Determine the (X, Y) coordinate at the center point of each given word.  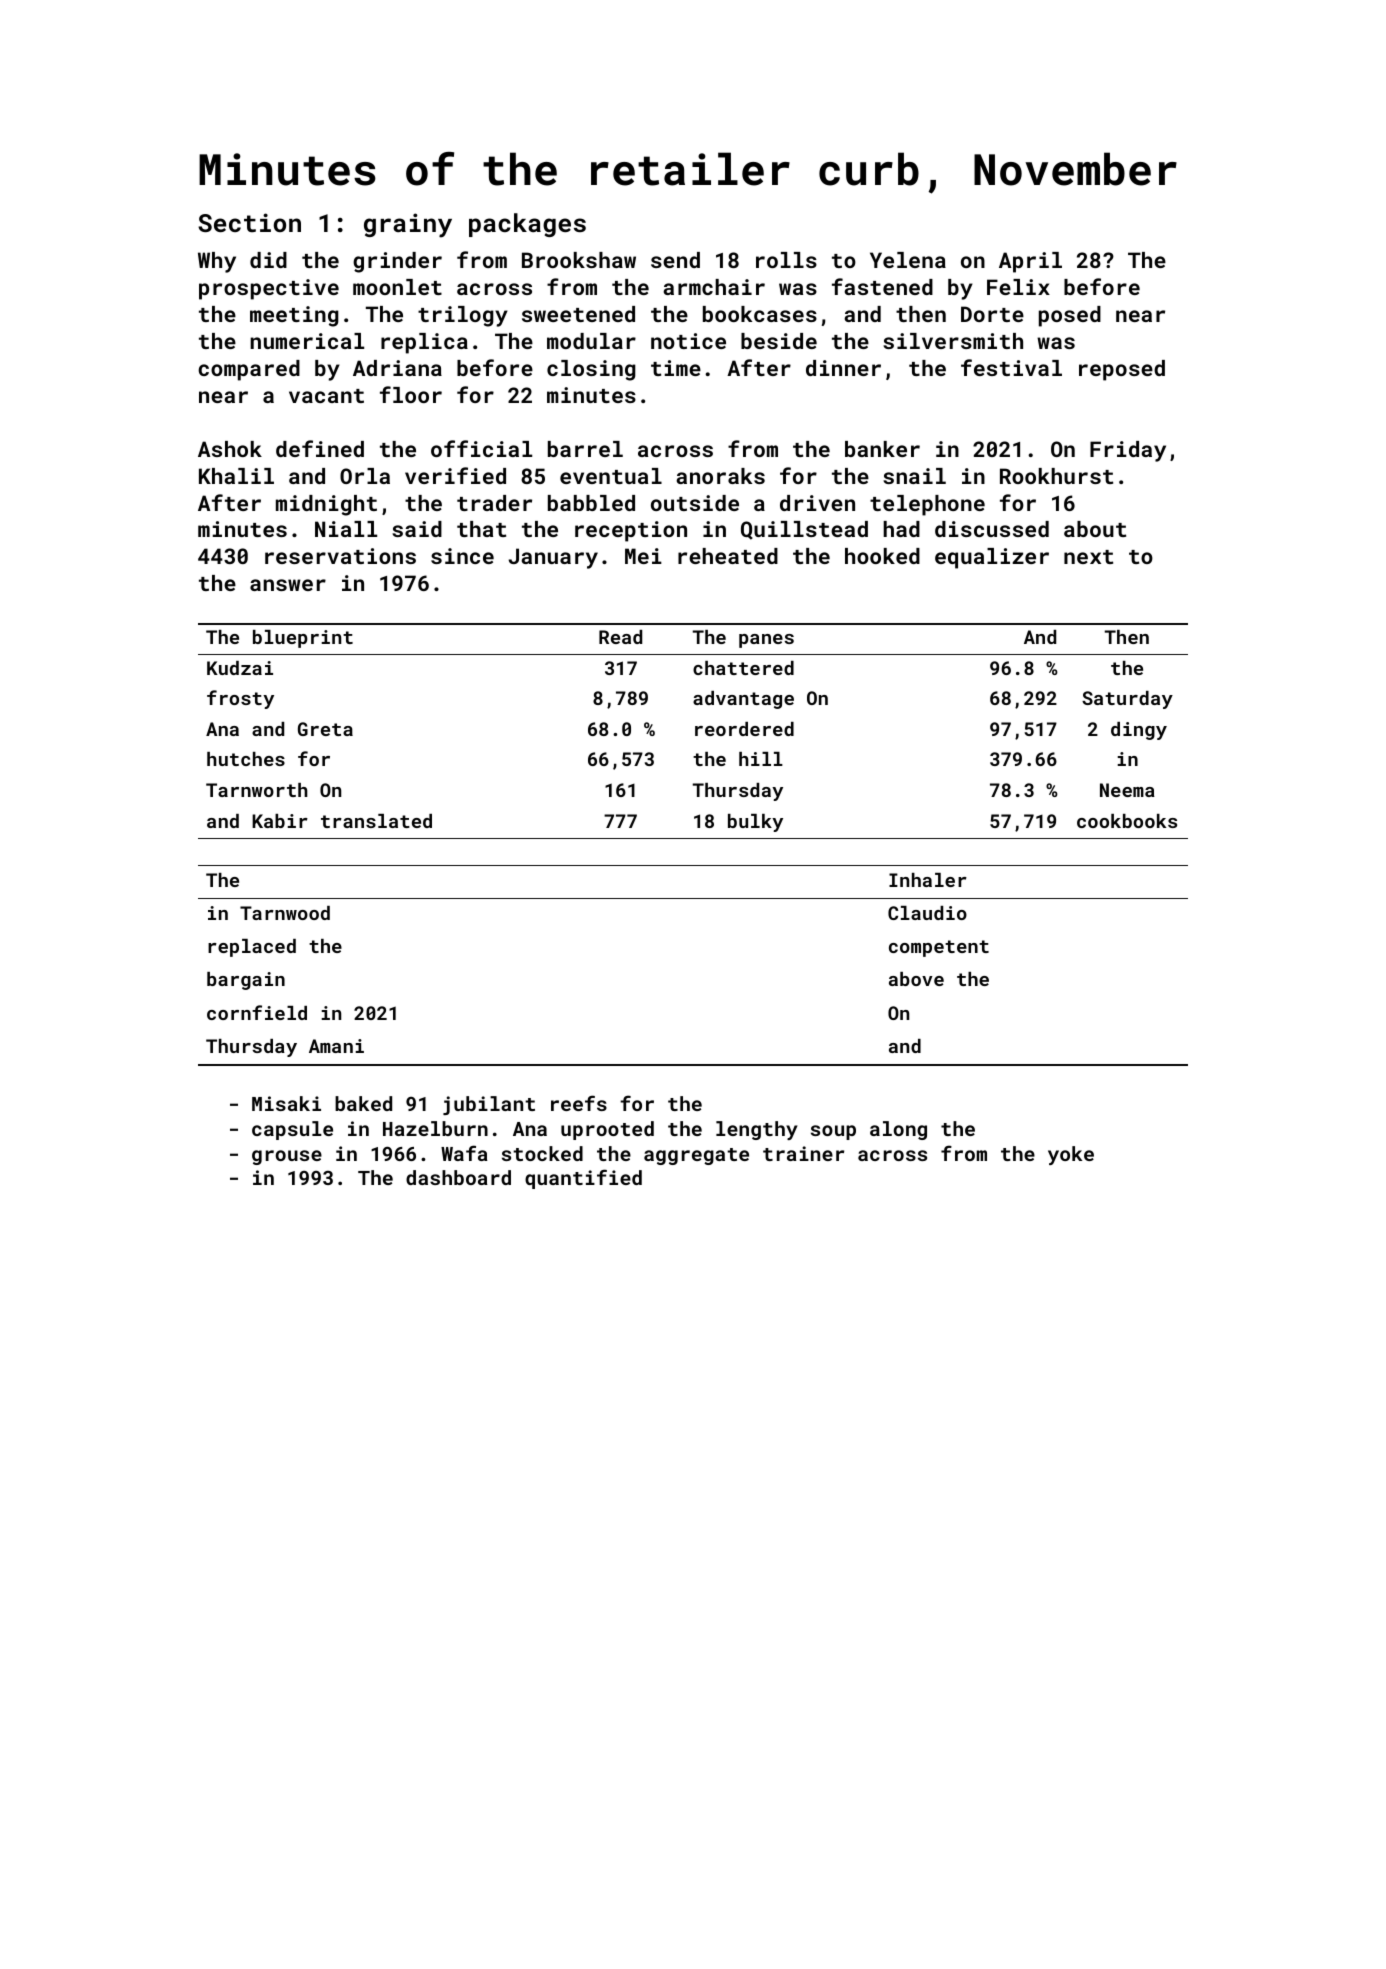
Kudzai (240, 668)
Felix (1018, 287)
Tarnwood (285, 913)
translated (376, 821)
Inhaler (928, 880)
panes (766, 641)
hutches (246, 759)
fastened (882, 286)
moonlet (397, 287)
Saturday (1127, 700)
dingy (1139, 731)
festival (1011, 367)
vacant (326, 396)
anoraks (720, 476)
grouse (287, 1157)
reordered (744, 729)
